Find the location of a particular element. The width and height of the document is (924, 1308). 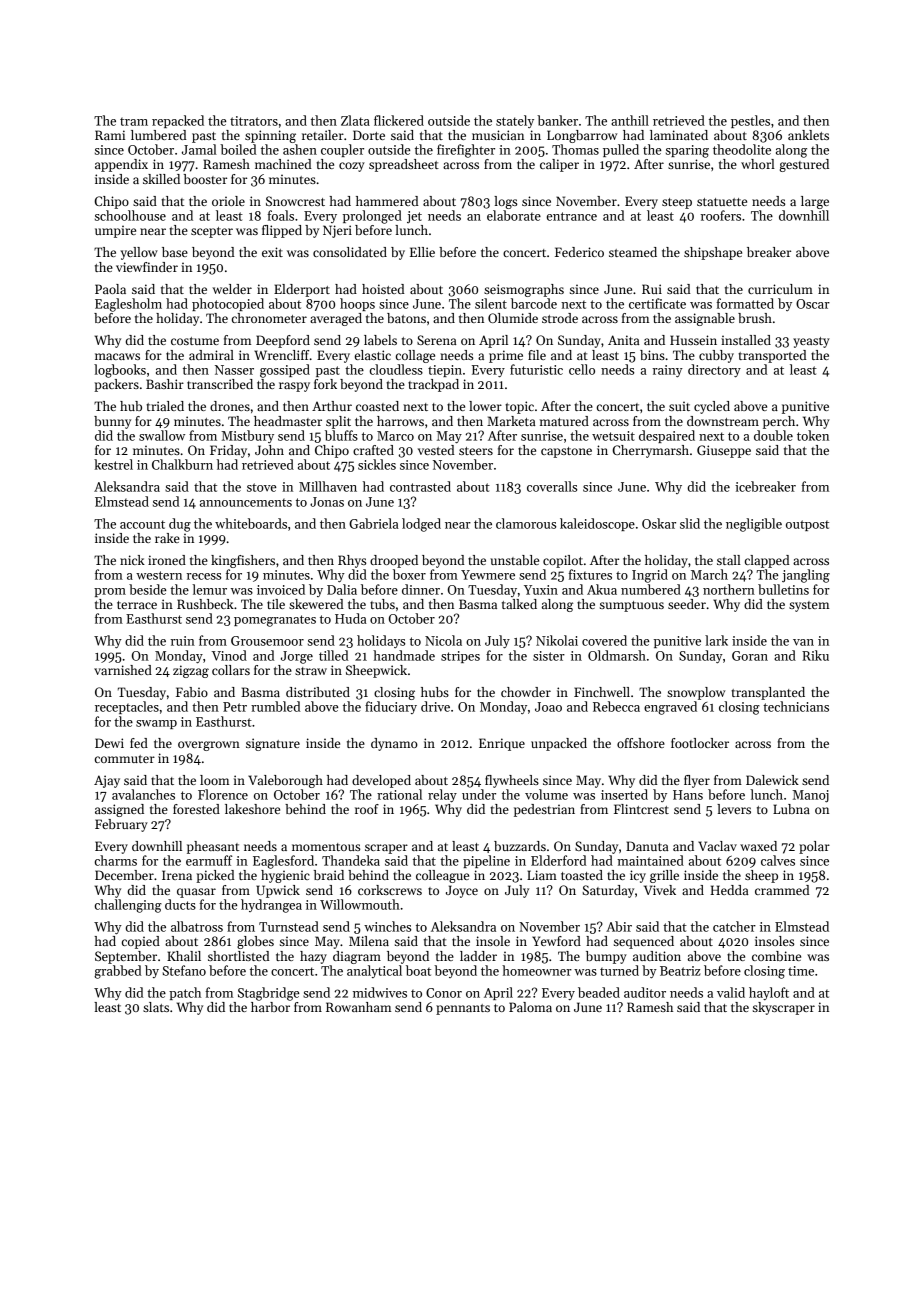

vested is located at coordinates (436, 450).
